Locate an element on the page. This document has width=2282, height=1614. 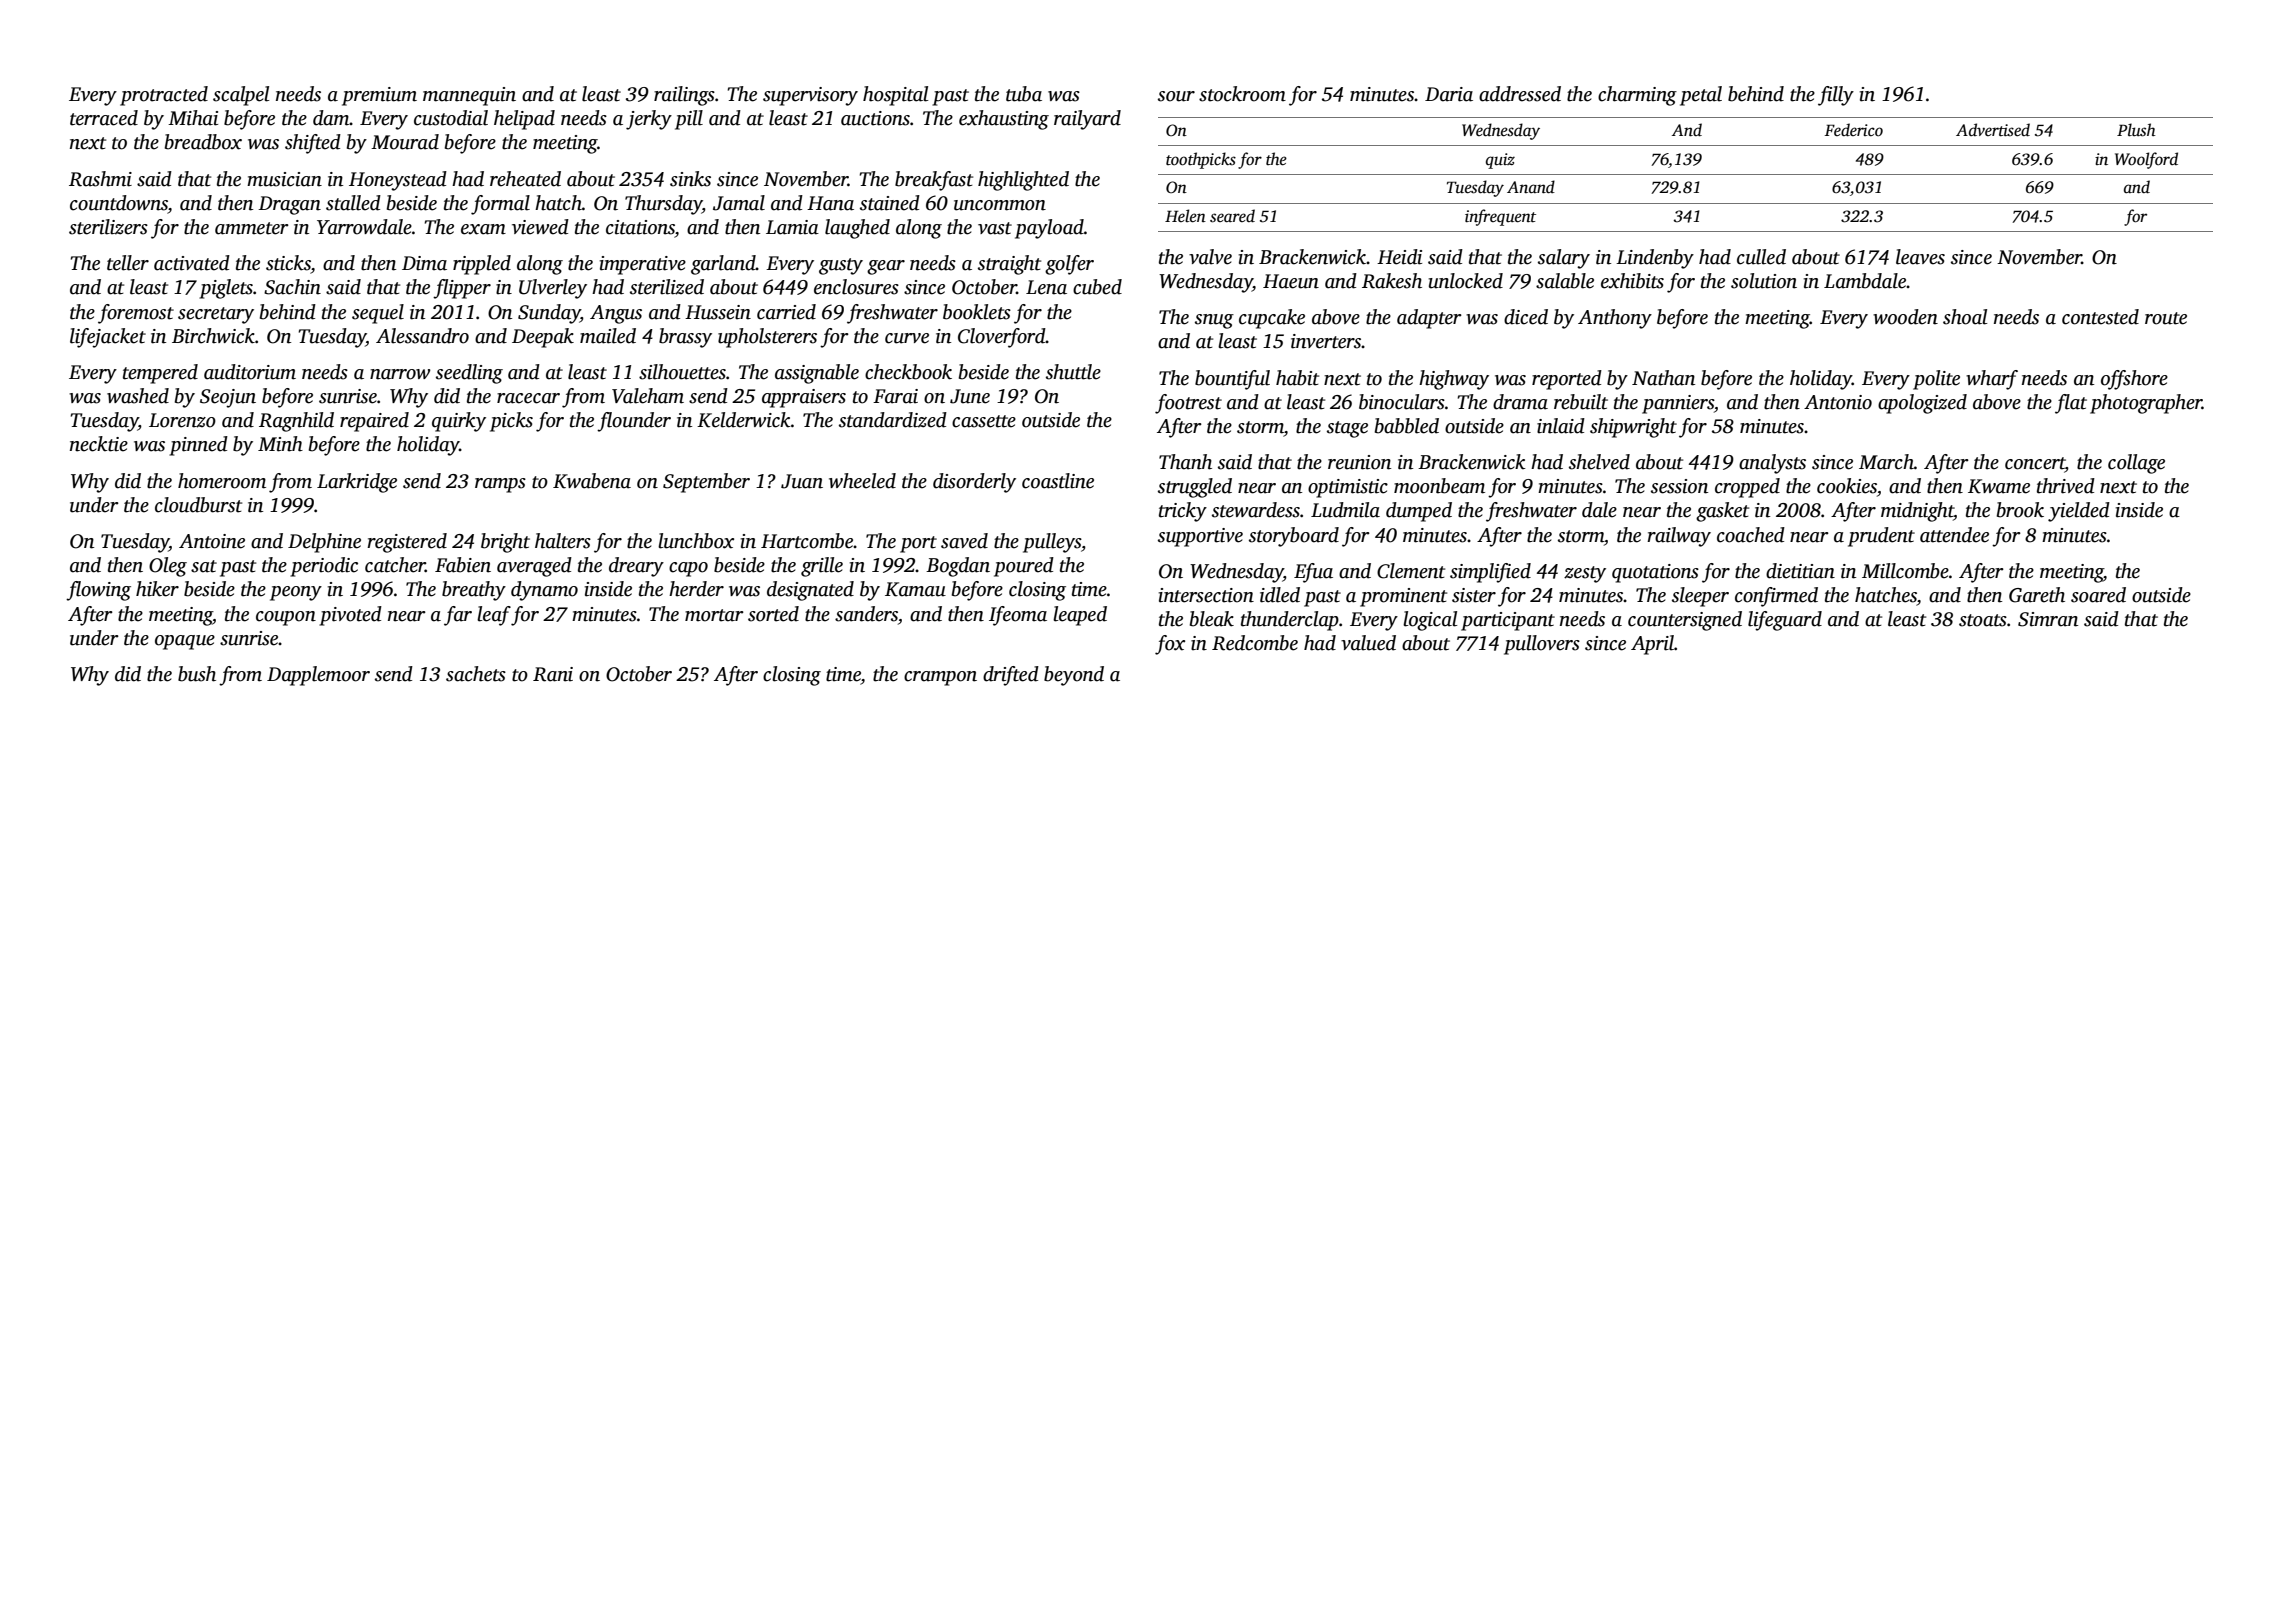
sachets is located at coordinates (476, 674).
